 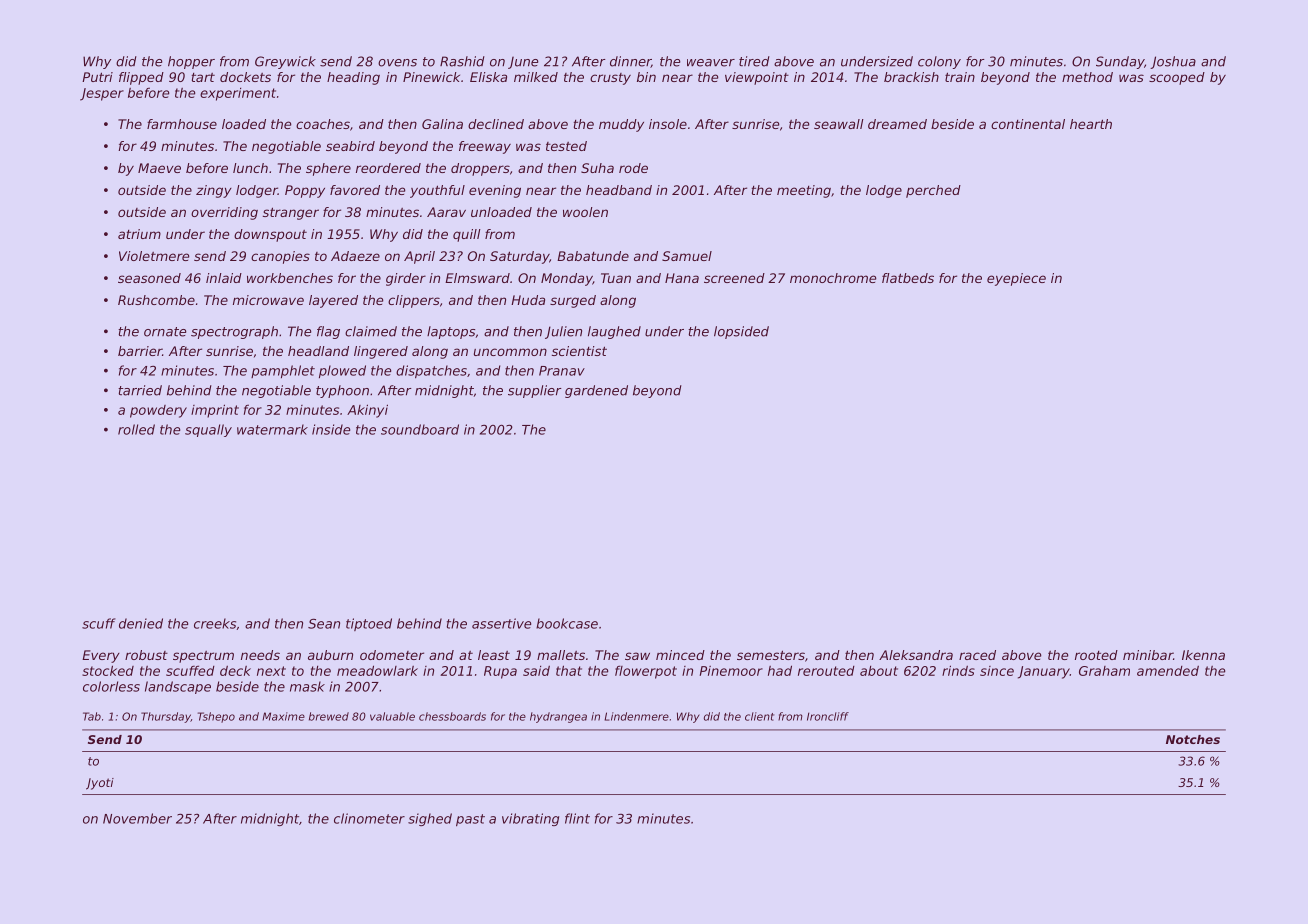 I want to click on woolen, so click(x=585, y=212).
